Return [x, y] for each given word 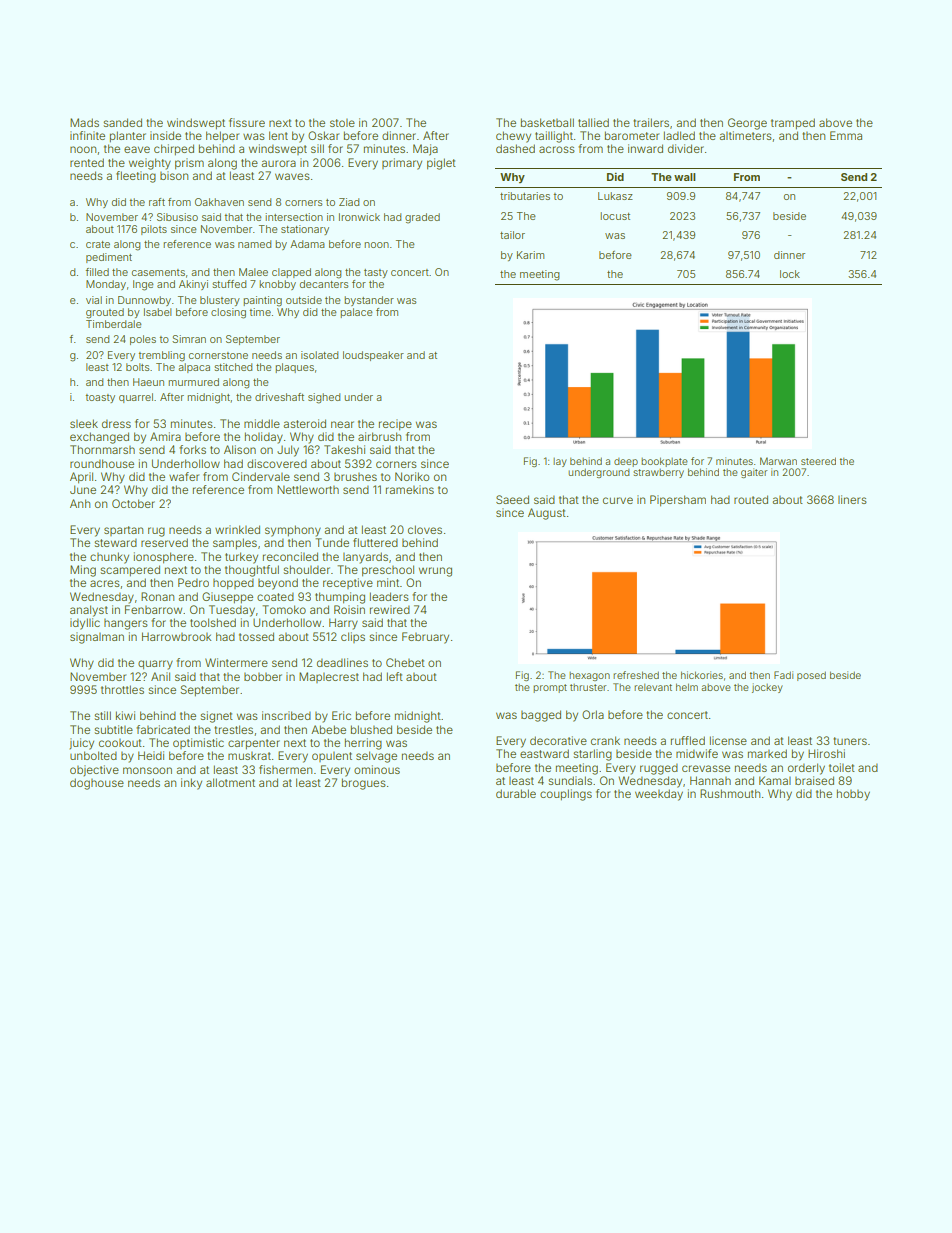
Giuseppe [227, 598]
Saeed [512, 499]
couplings [566, 795]
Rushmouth [730, 793]
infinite [87, 135]
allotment [230, 782]
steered [818, 461]
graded [422, 218]
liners [852, 499]
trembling [161, 356]
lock [790, 274]
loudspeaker [373, 356]
